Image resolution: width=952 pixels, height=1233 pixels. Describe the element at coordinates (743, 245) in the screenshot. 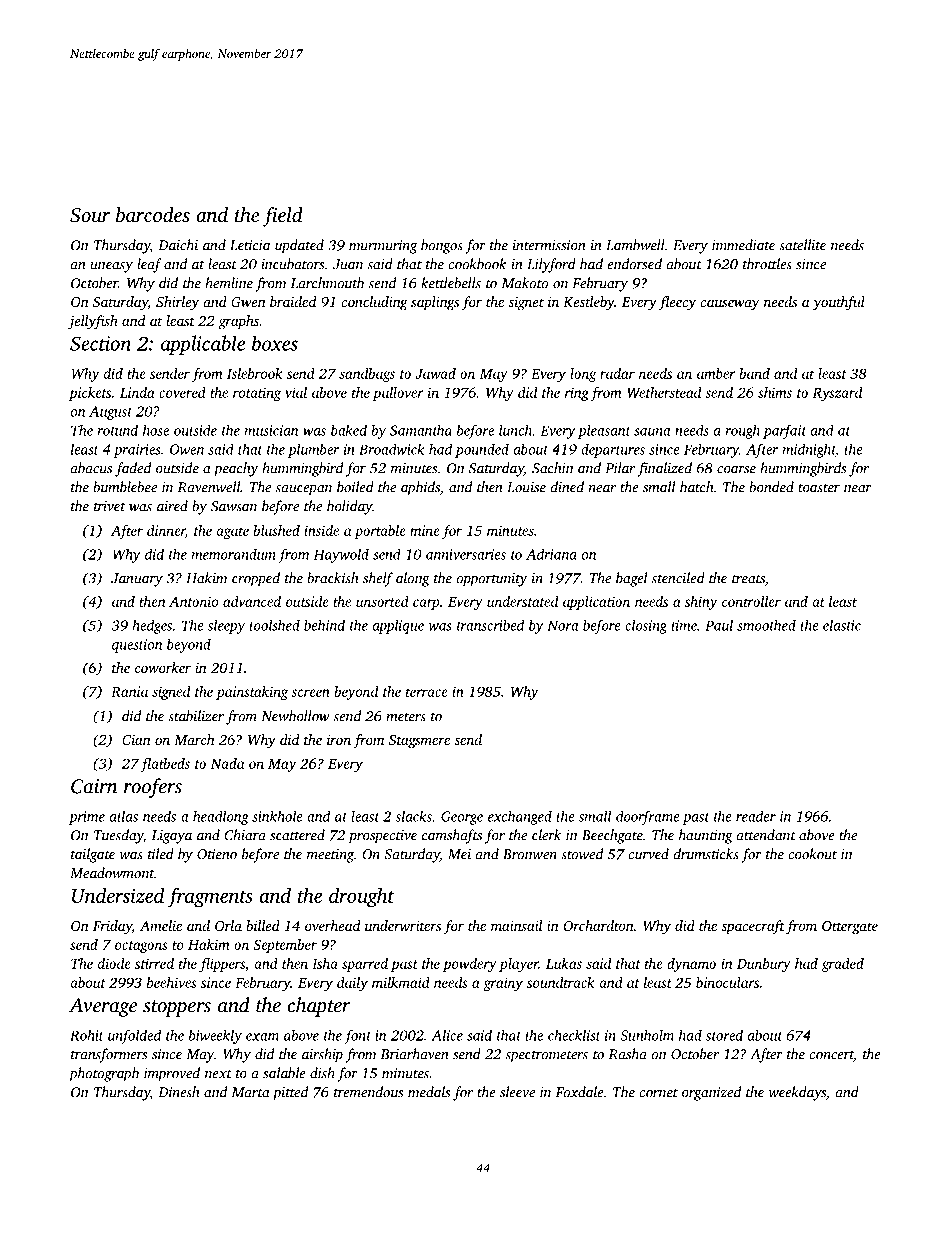

I see `immediate` at that location.
